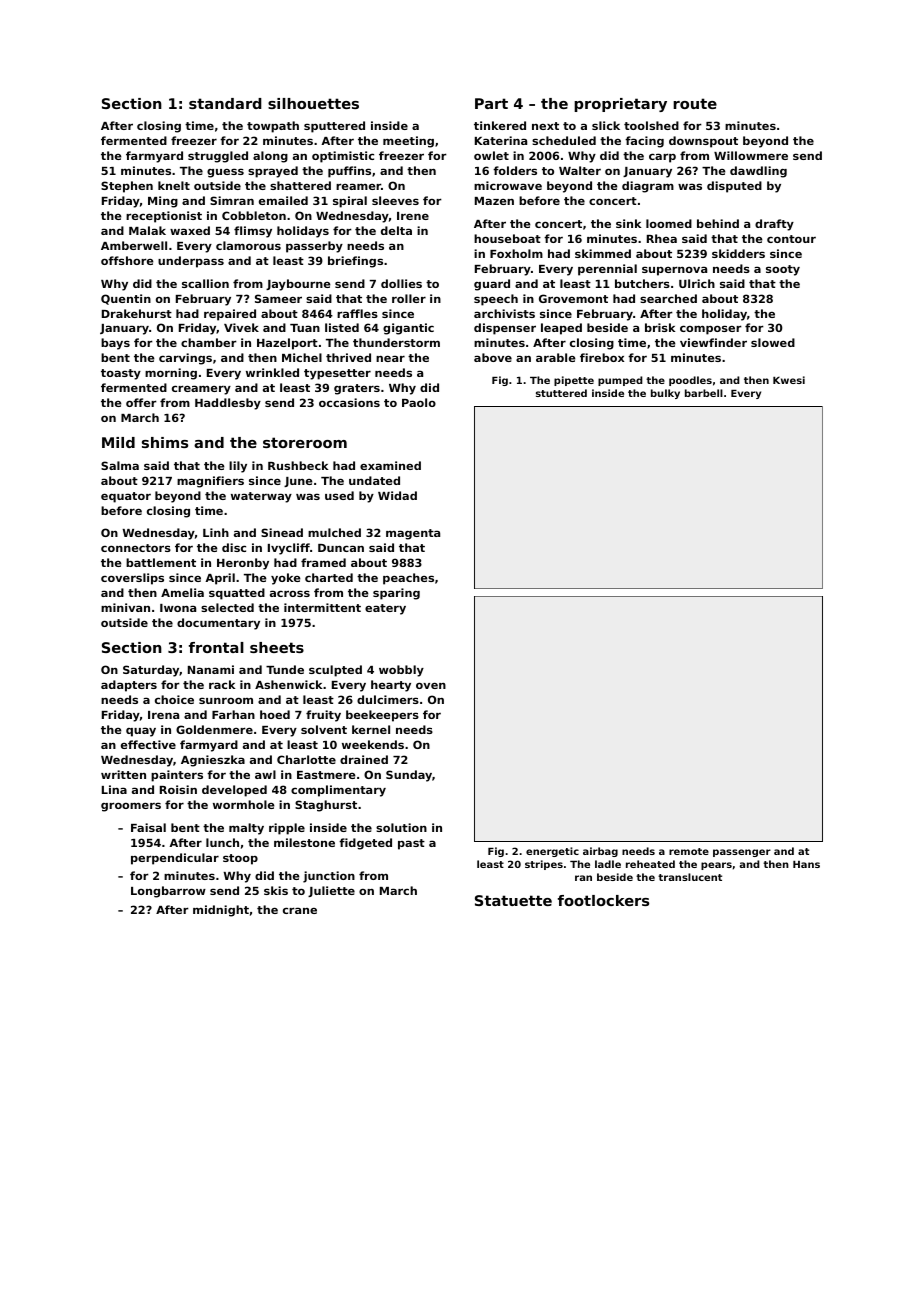  What do you see at coordinates (413, 534) in the page?
I see `magenta` at bounding box center [413, 534].
